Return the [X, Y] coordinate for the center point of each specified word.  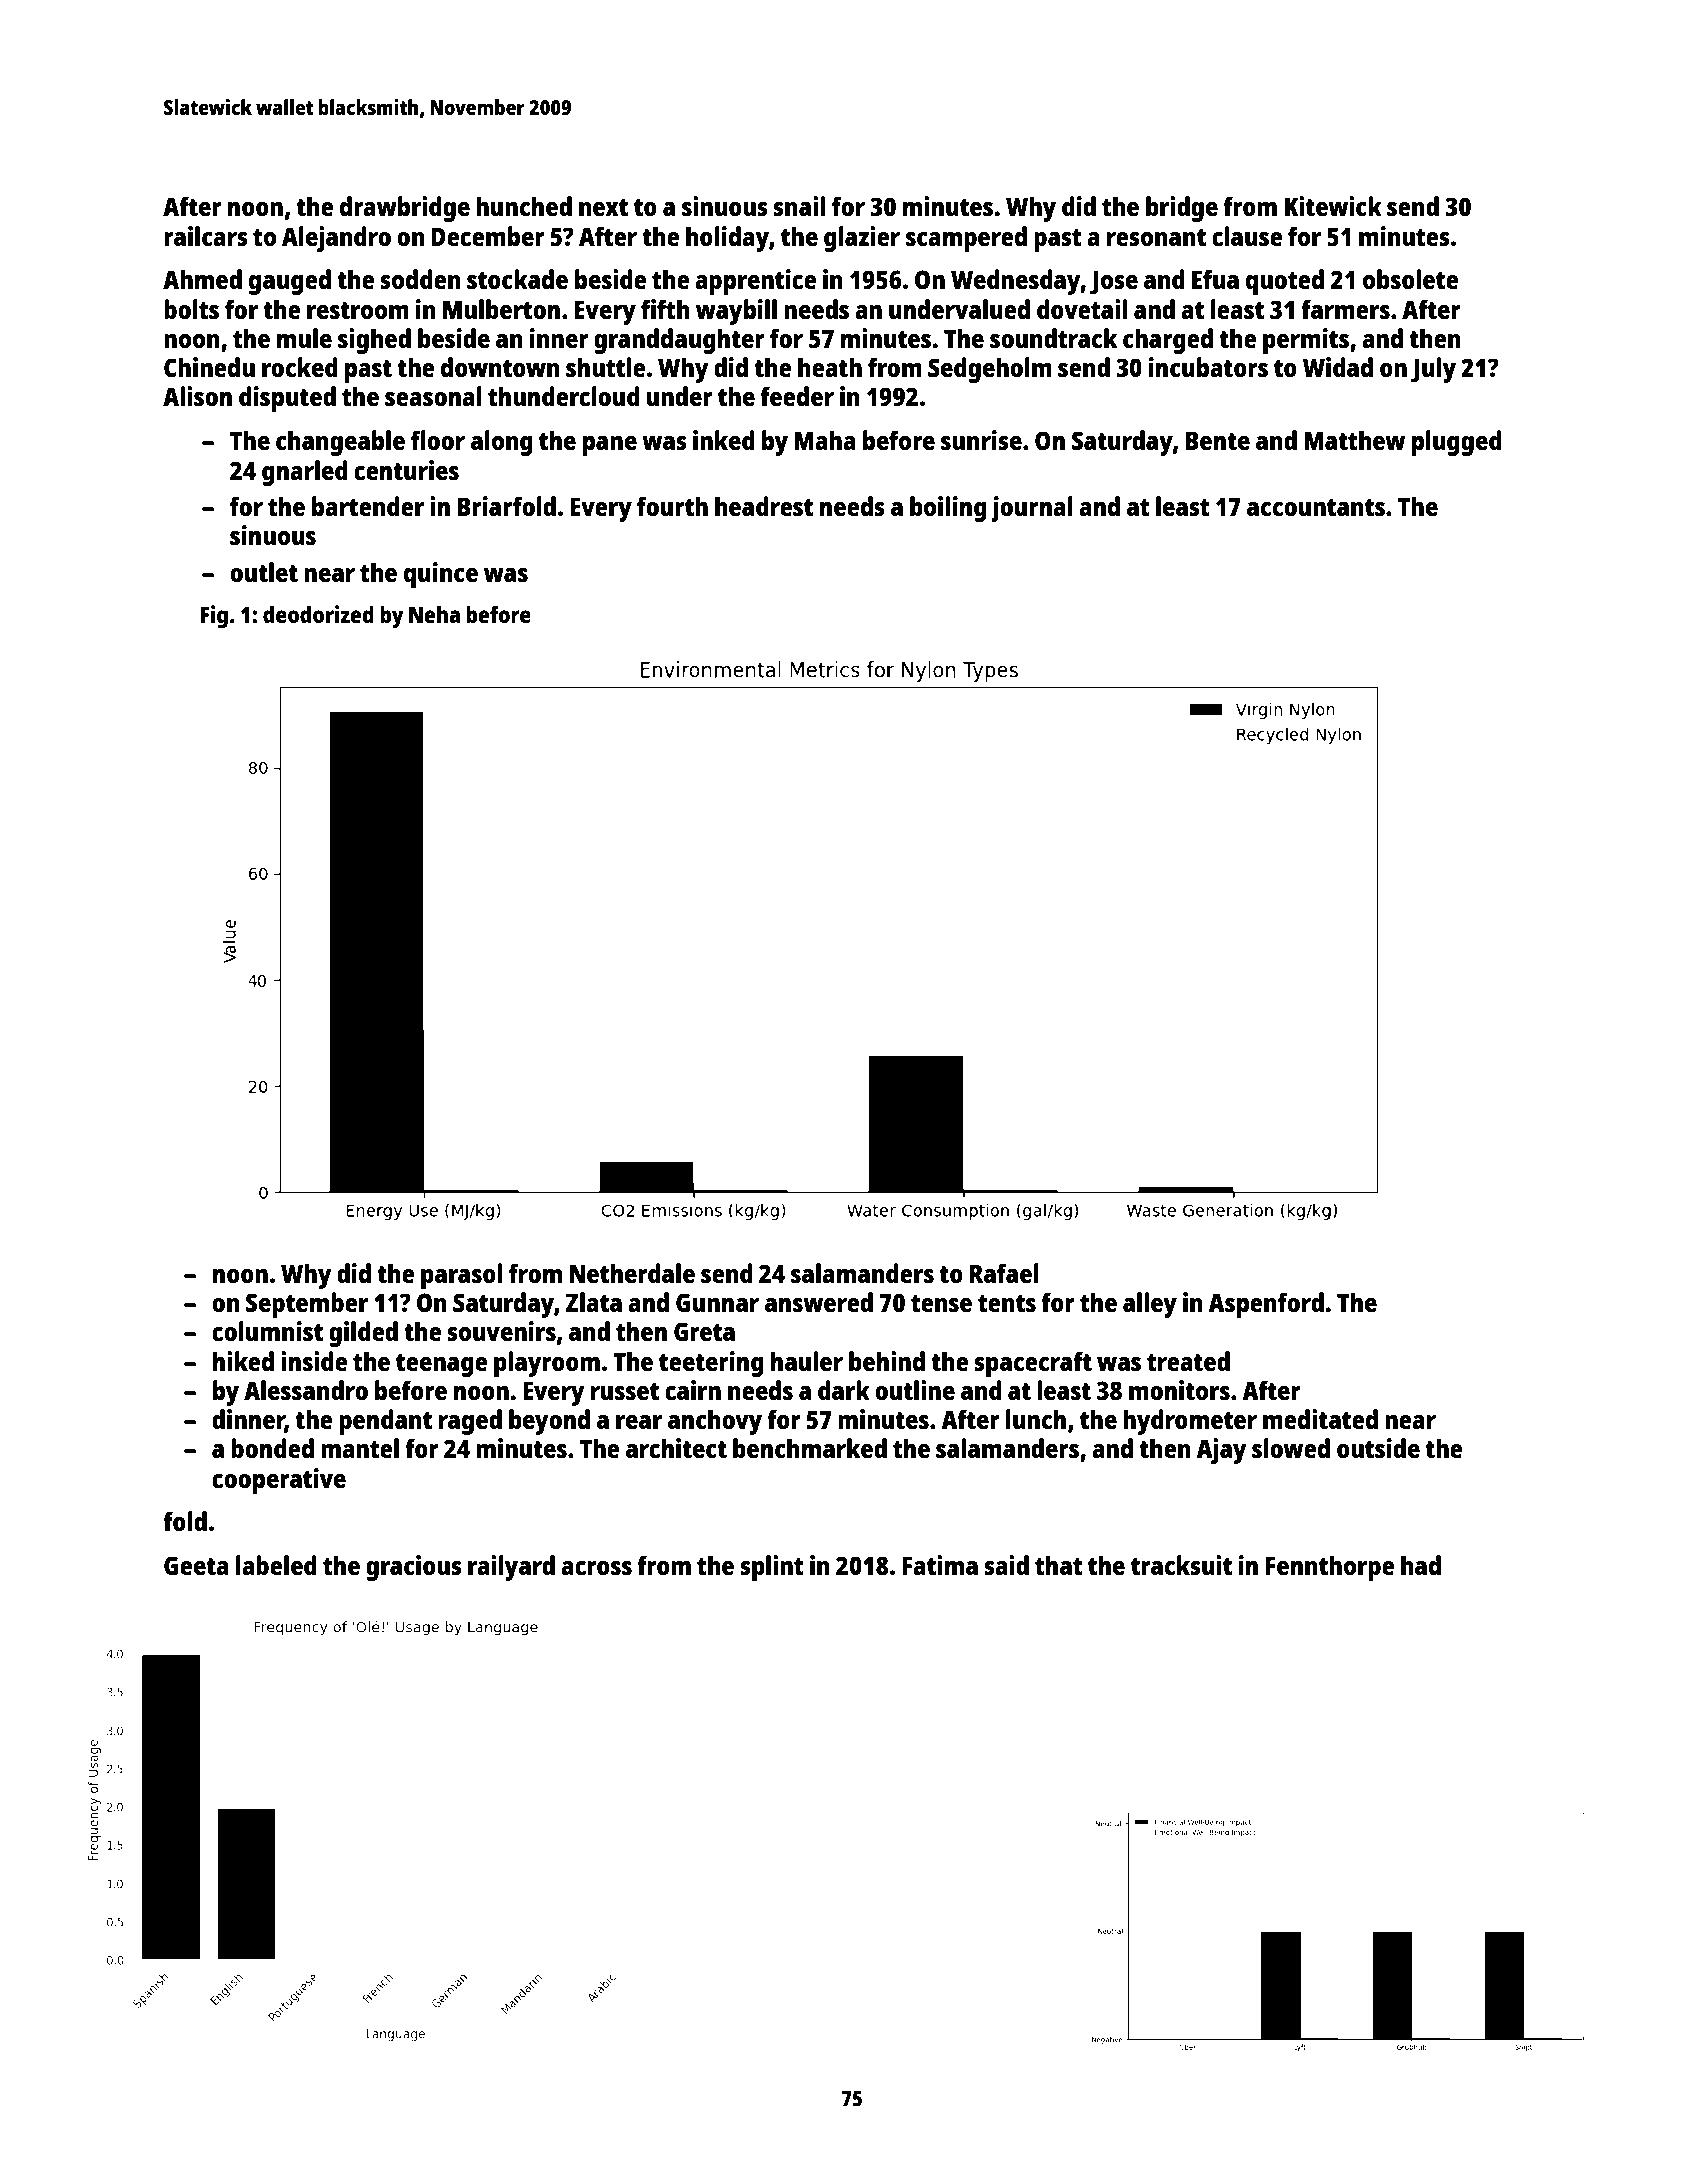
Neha [434, 614]
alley [1150, 1305]
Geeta [196, 1565]
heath [830, 367]
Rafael [1004, 1273]
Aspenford [1266, 1305]
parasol [461, 1276]
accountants [1316, 507]
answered [819, 1302]
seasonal [433, 396]
